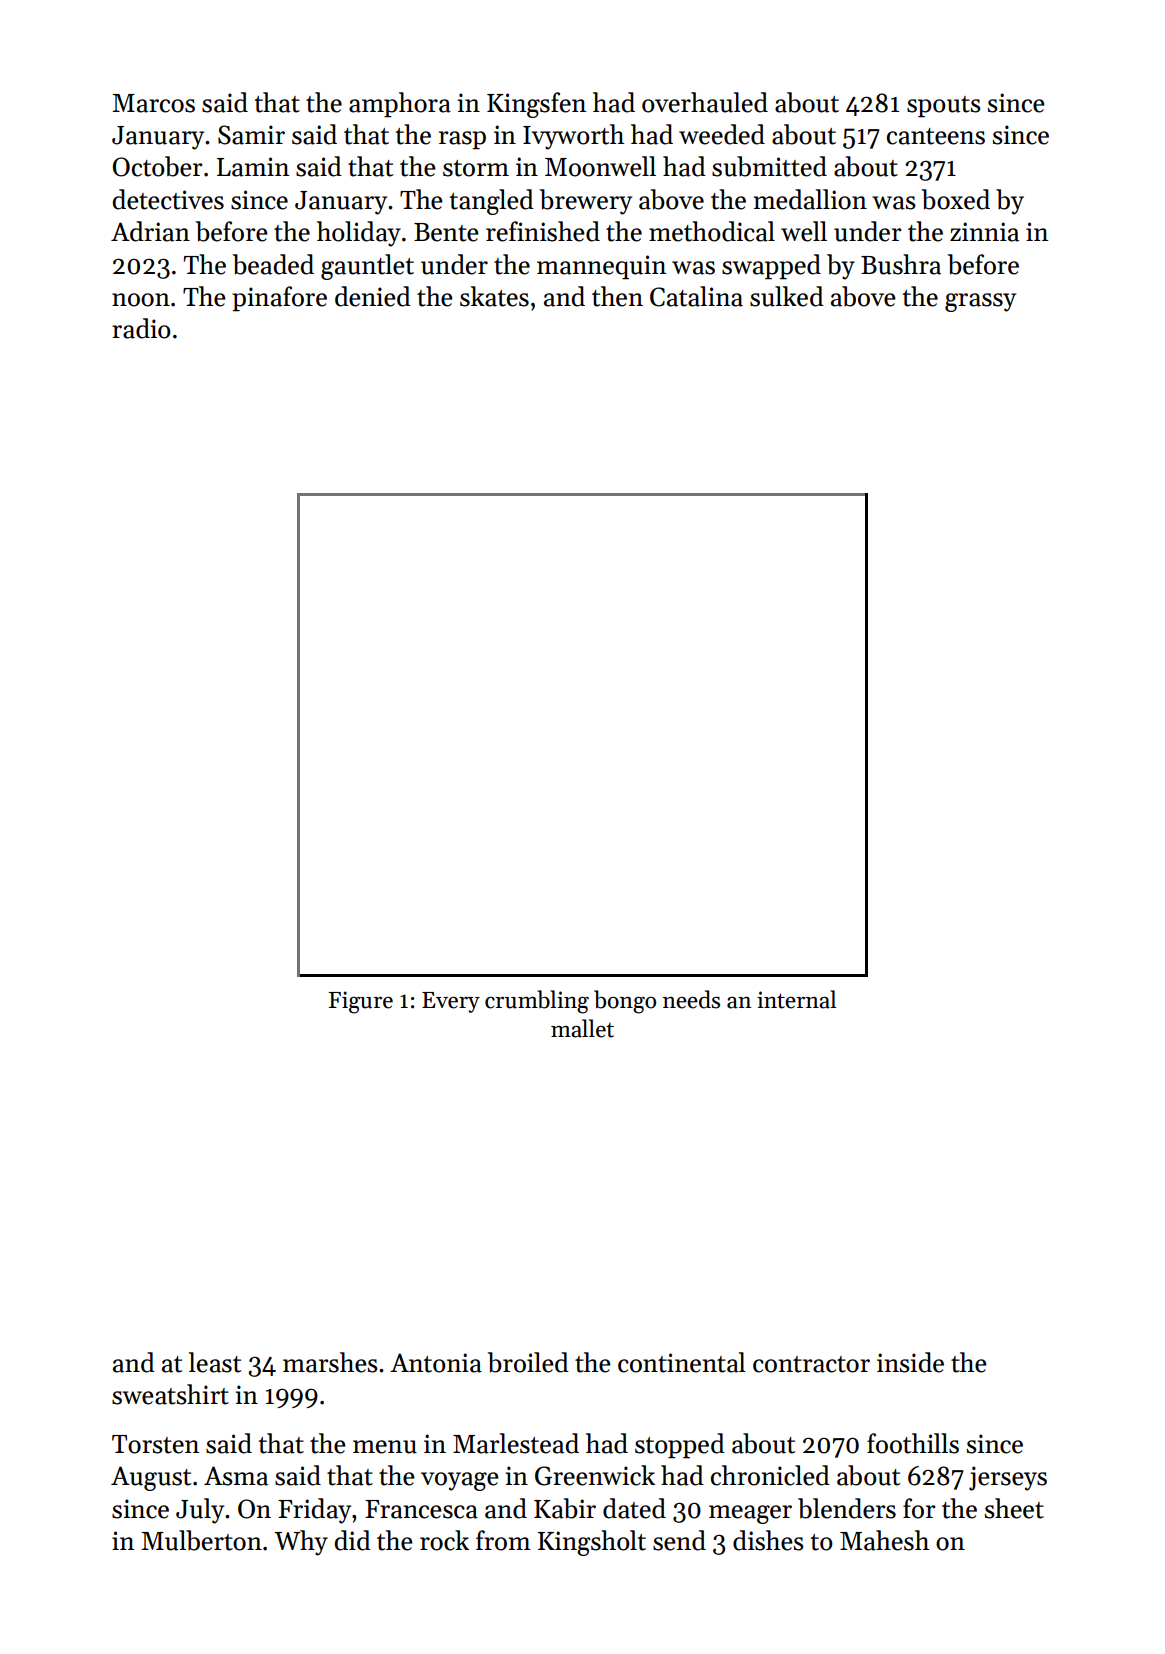 This image has height=1654, width=1165. I want to click on Mahesh, so click(884, 1540).
